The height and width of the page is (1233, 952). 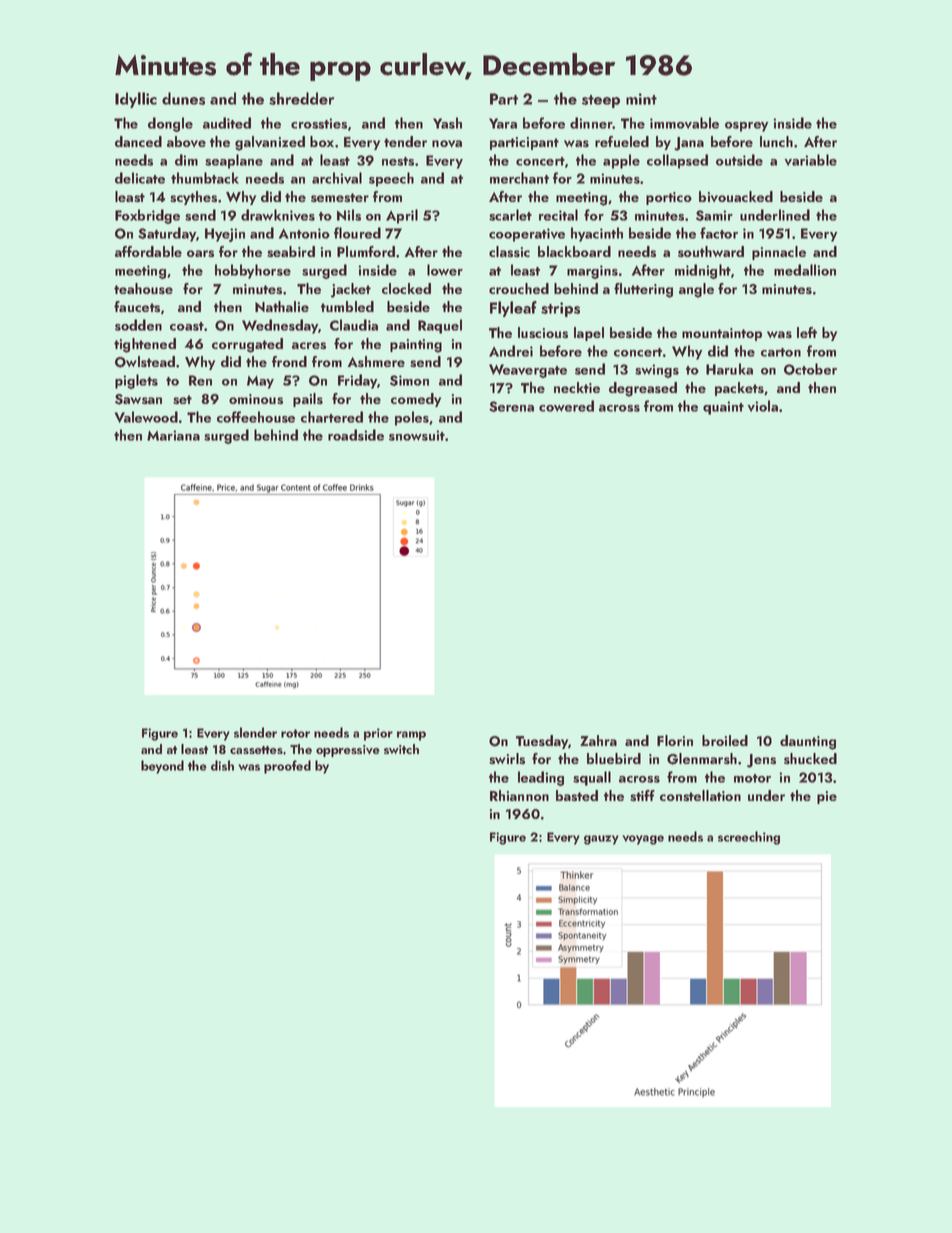 What do you see at coordinates (808, 742) in the page?
I see `daunting` at bounding box center [808, 742].
